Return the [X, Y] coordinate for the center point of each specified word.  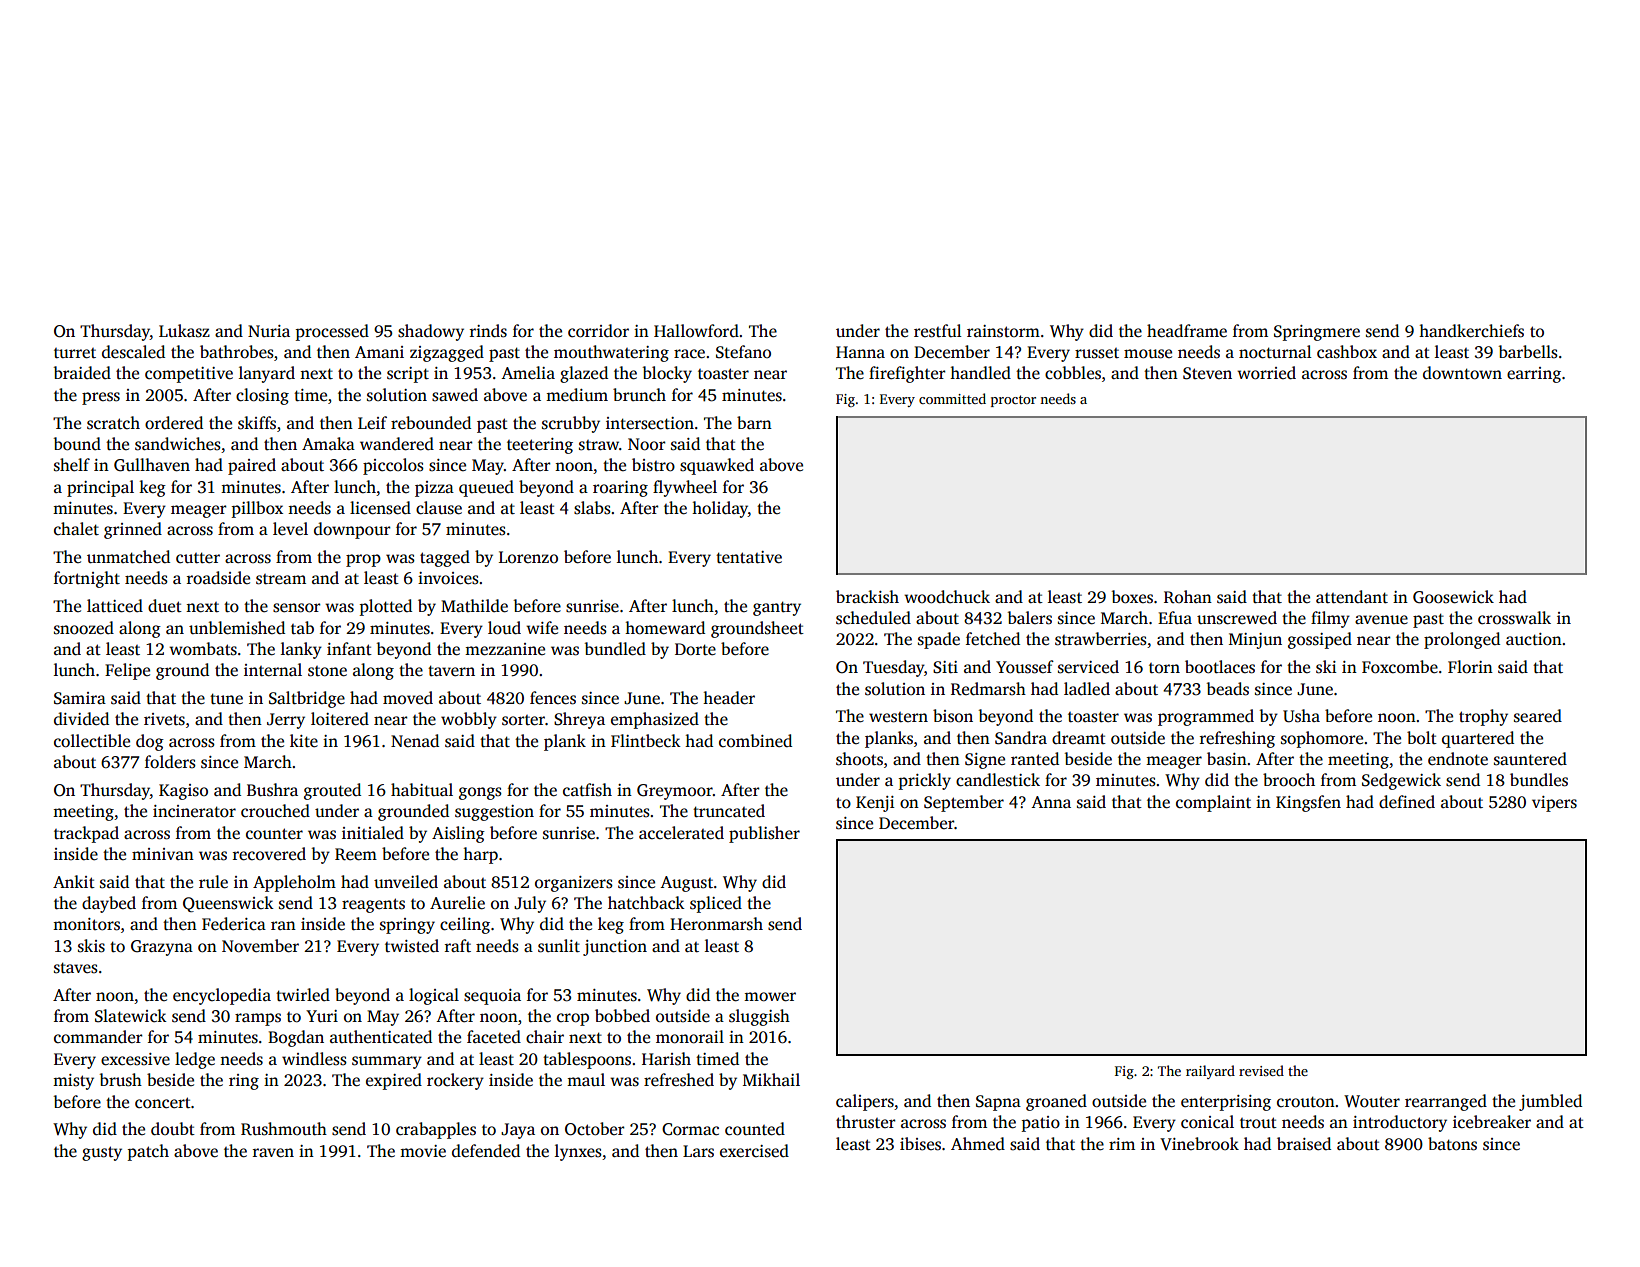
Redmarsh [988, 689]
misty [73, 1082]
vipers [1554, 804]
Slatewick [131, 1016]
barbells [1528, 352]
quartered [1478, 739]
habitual [422, 789]
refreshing [1237, 739]
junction [615, 948]
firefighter [907, 374]
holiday [720, 509]
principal [100, 488]
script [408, 375]
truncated [729, 811]
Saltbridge [307, 699]
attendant [1352, 597]
